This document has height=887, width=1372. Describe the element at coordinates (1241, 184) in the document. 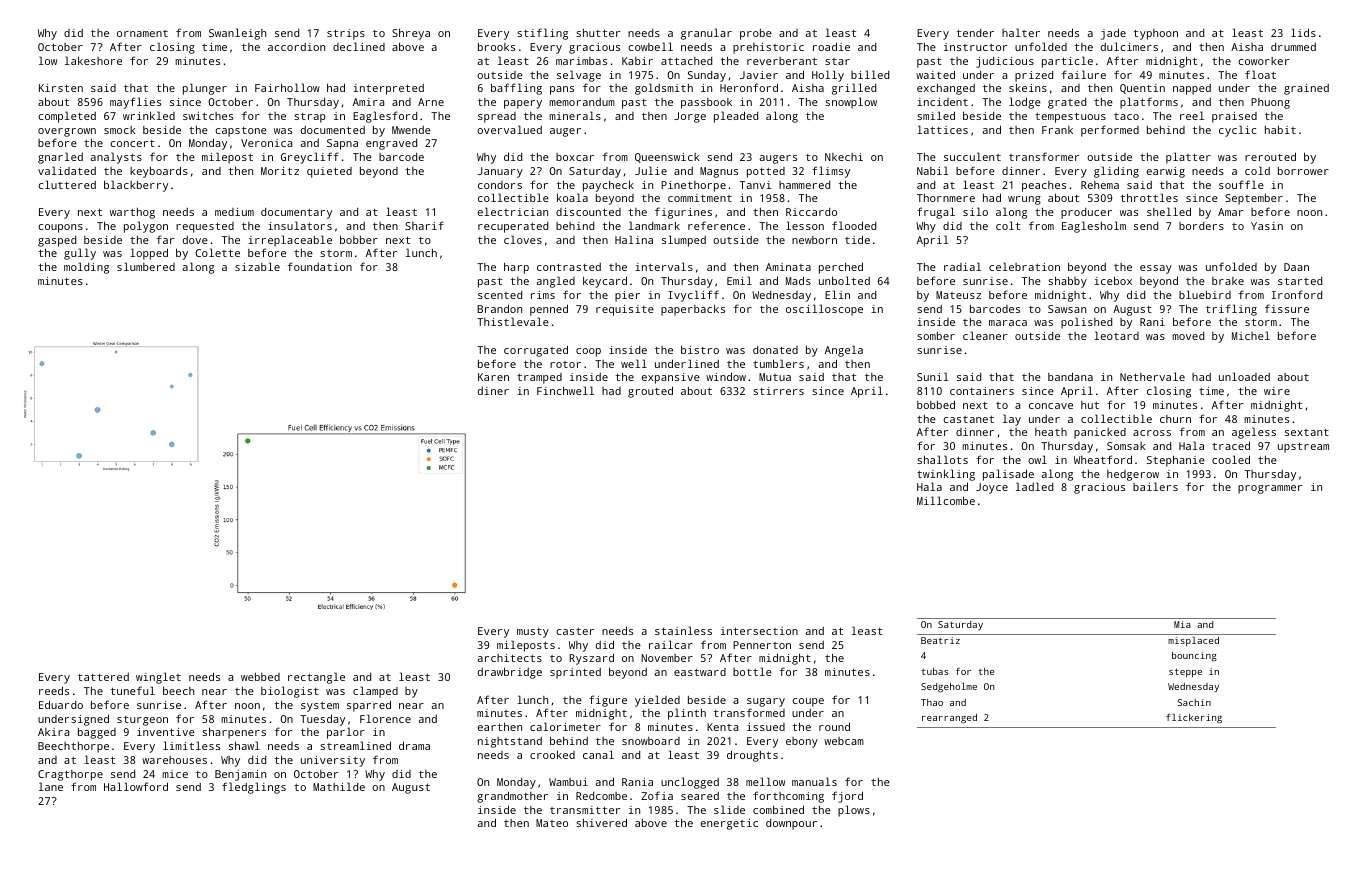

I see `souffle` at that location.
